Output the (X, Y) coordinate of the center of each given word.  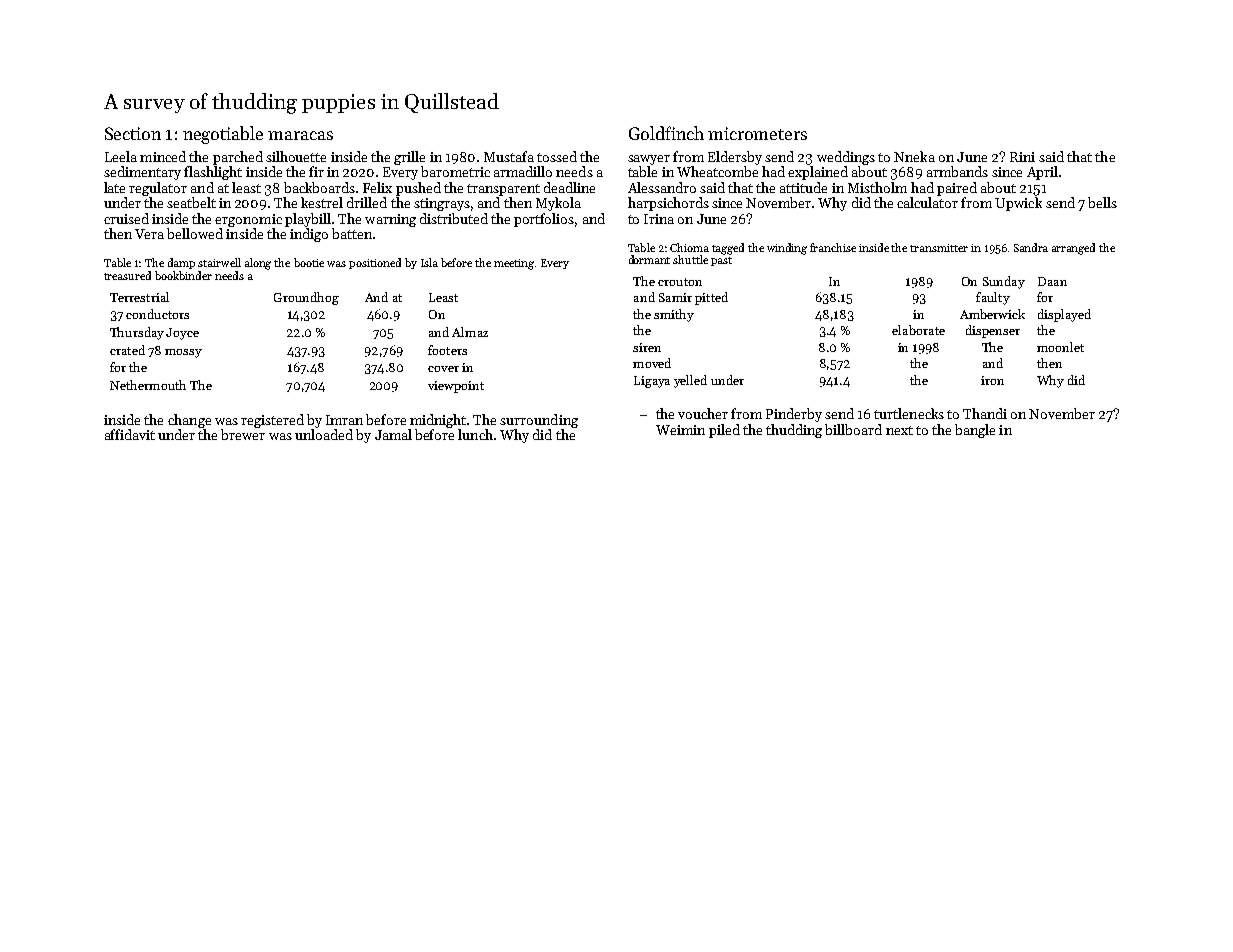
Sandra (1031, 247)
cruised (126, 218)
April (1042, 173)
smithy (674, 315)
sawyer (649, 160)
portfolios (544, 220)
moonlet (1060, 347)
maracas (300, 135)
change (189, 421)
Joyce (182, 334)
